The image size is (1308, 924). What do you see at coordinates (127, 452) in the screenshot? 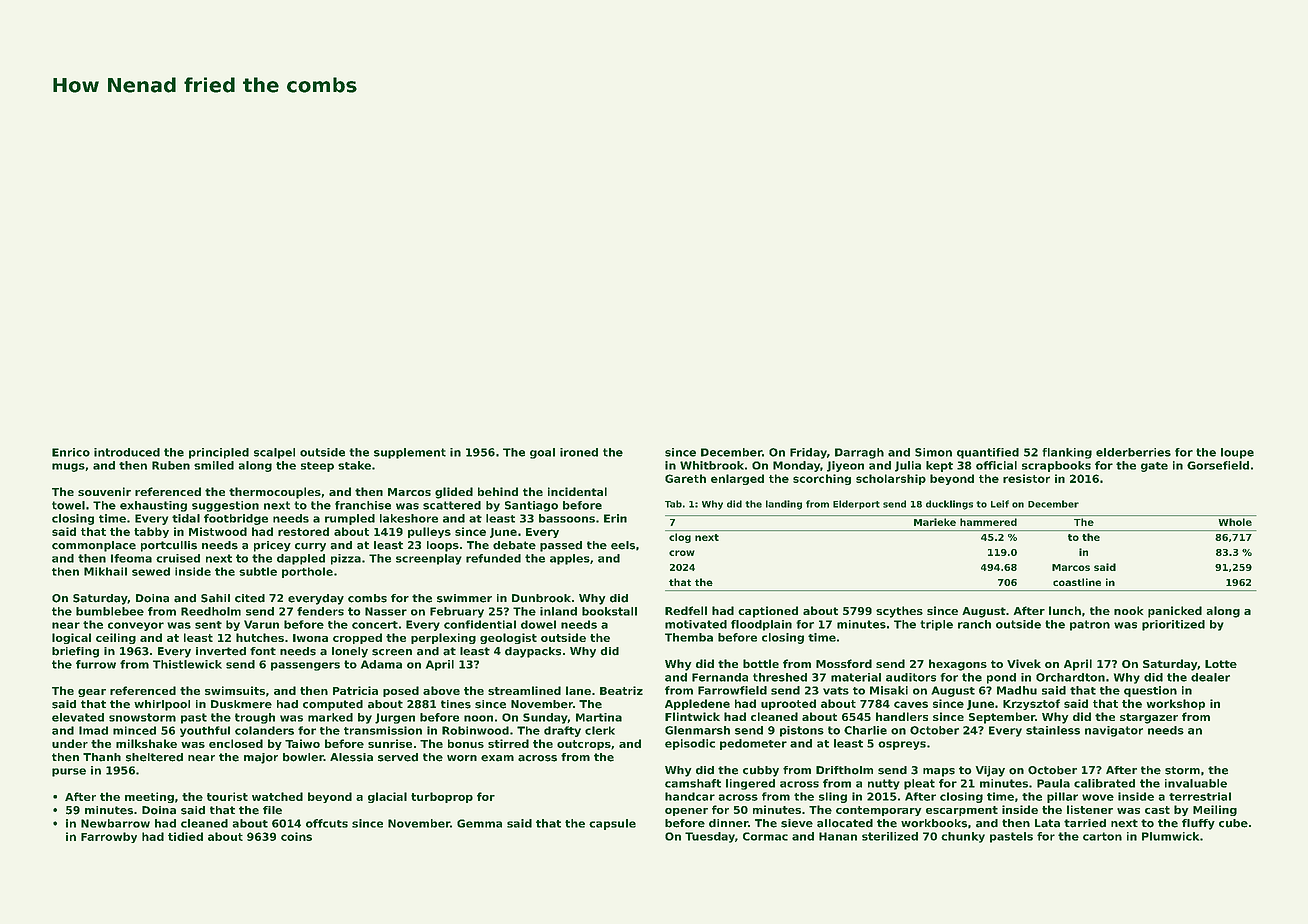
I see `introduced` at bounding box center [127, 452].
